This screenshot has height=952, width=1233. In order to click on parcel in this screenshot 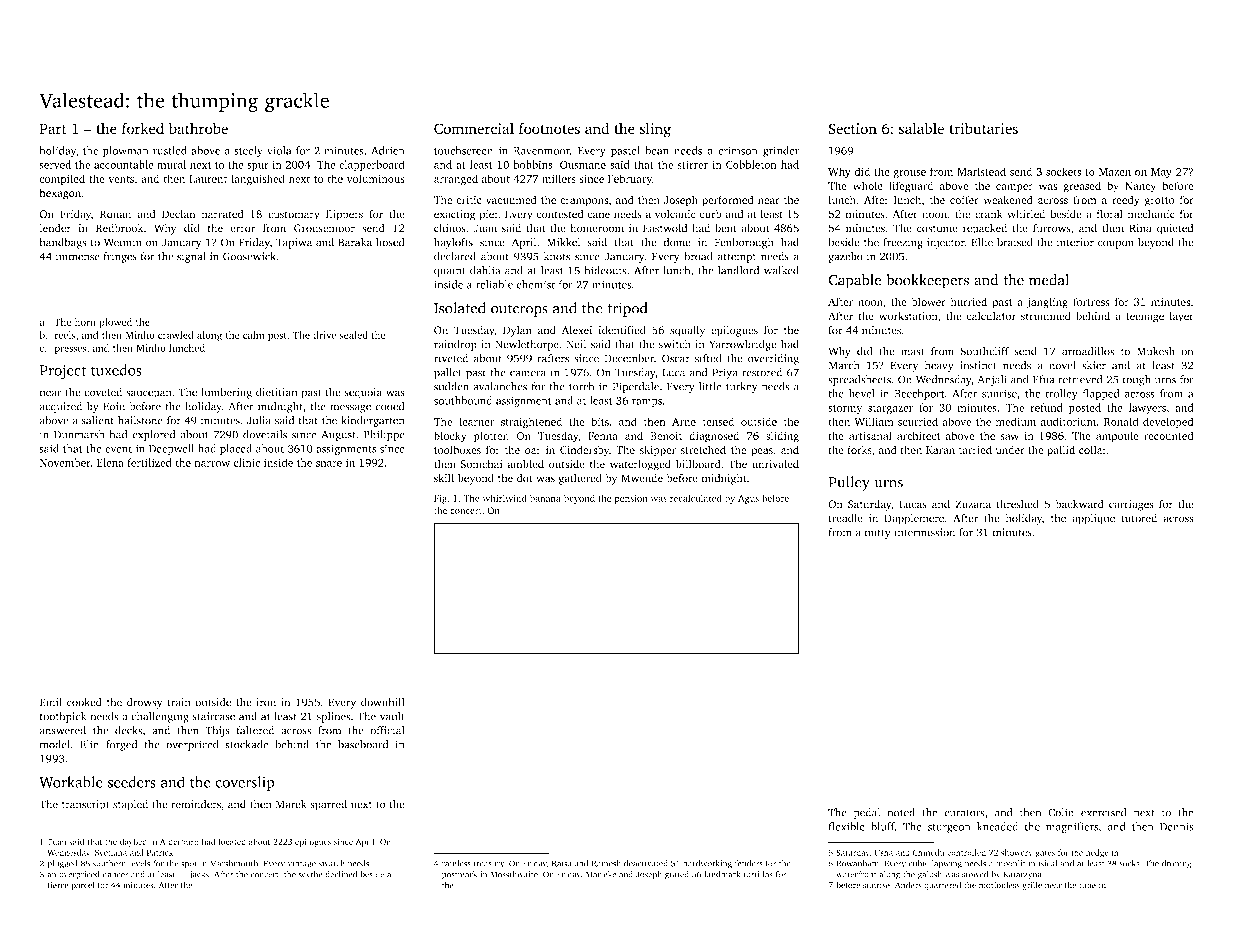, I will do `click(83, 886)`.
